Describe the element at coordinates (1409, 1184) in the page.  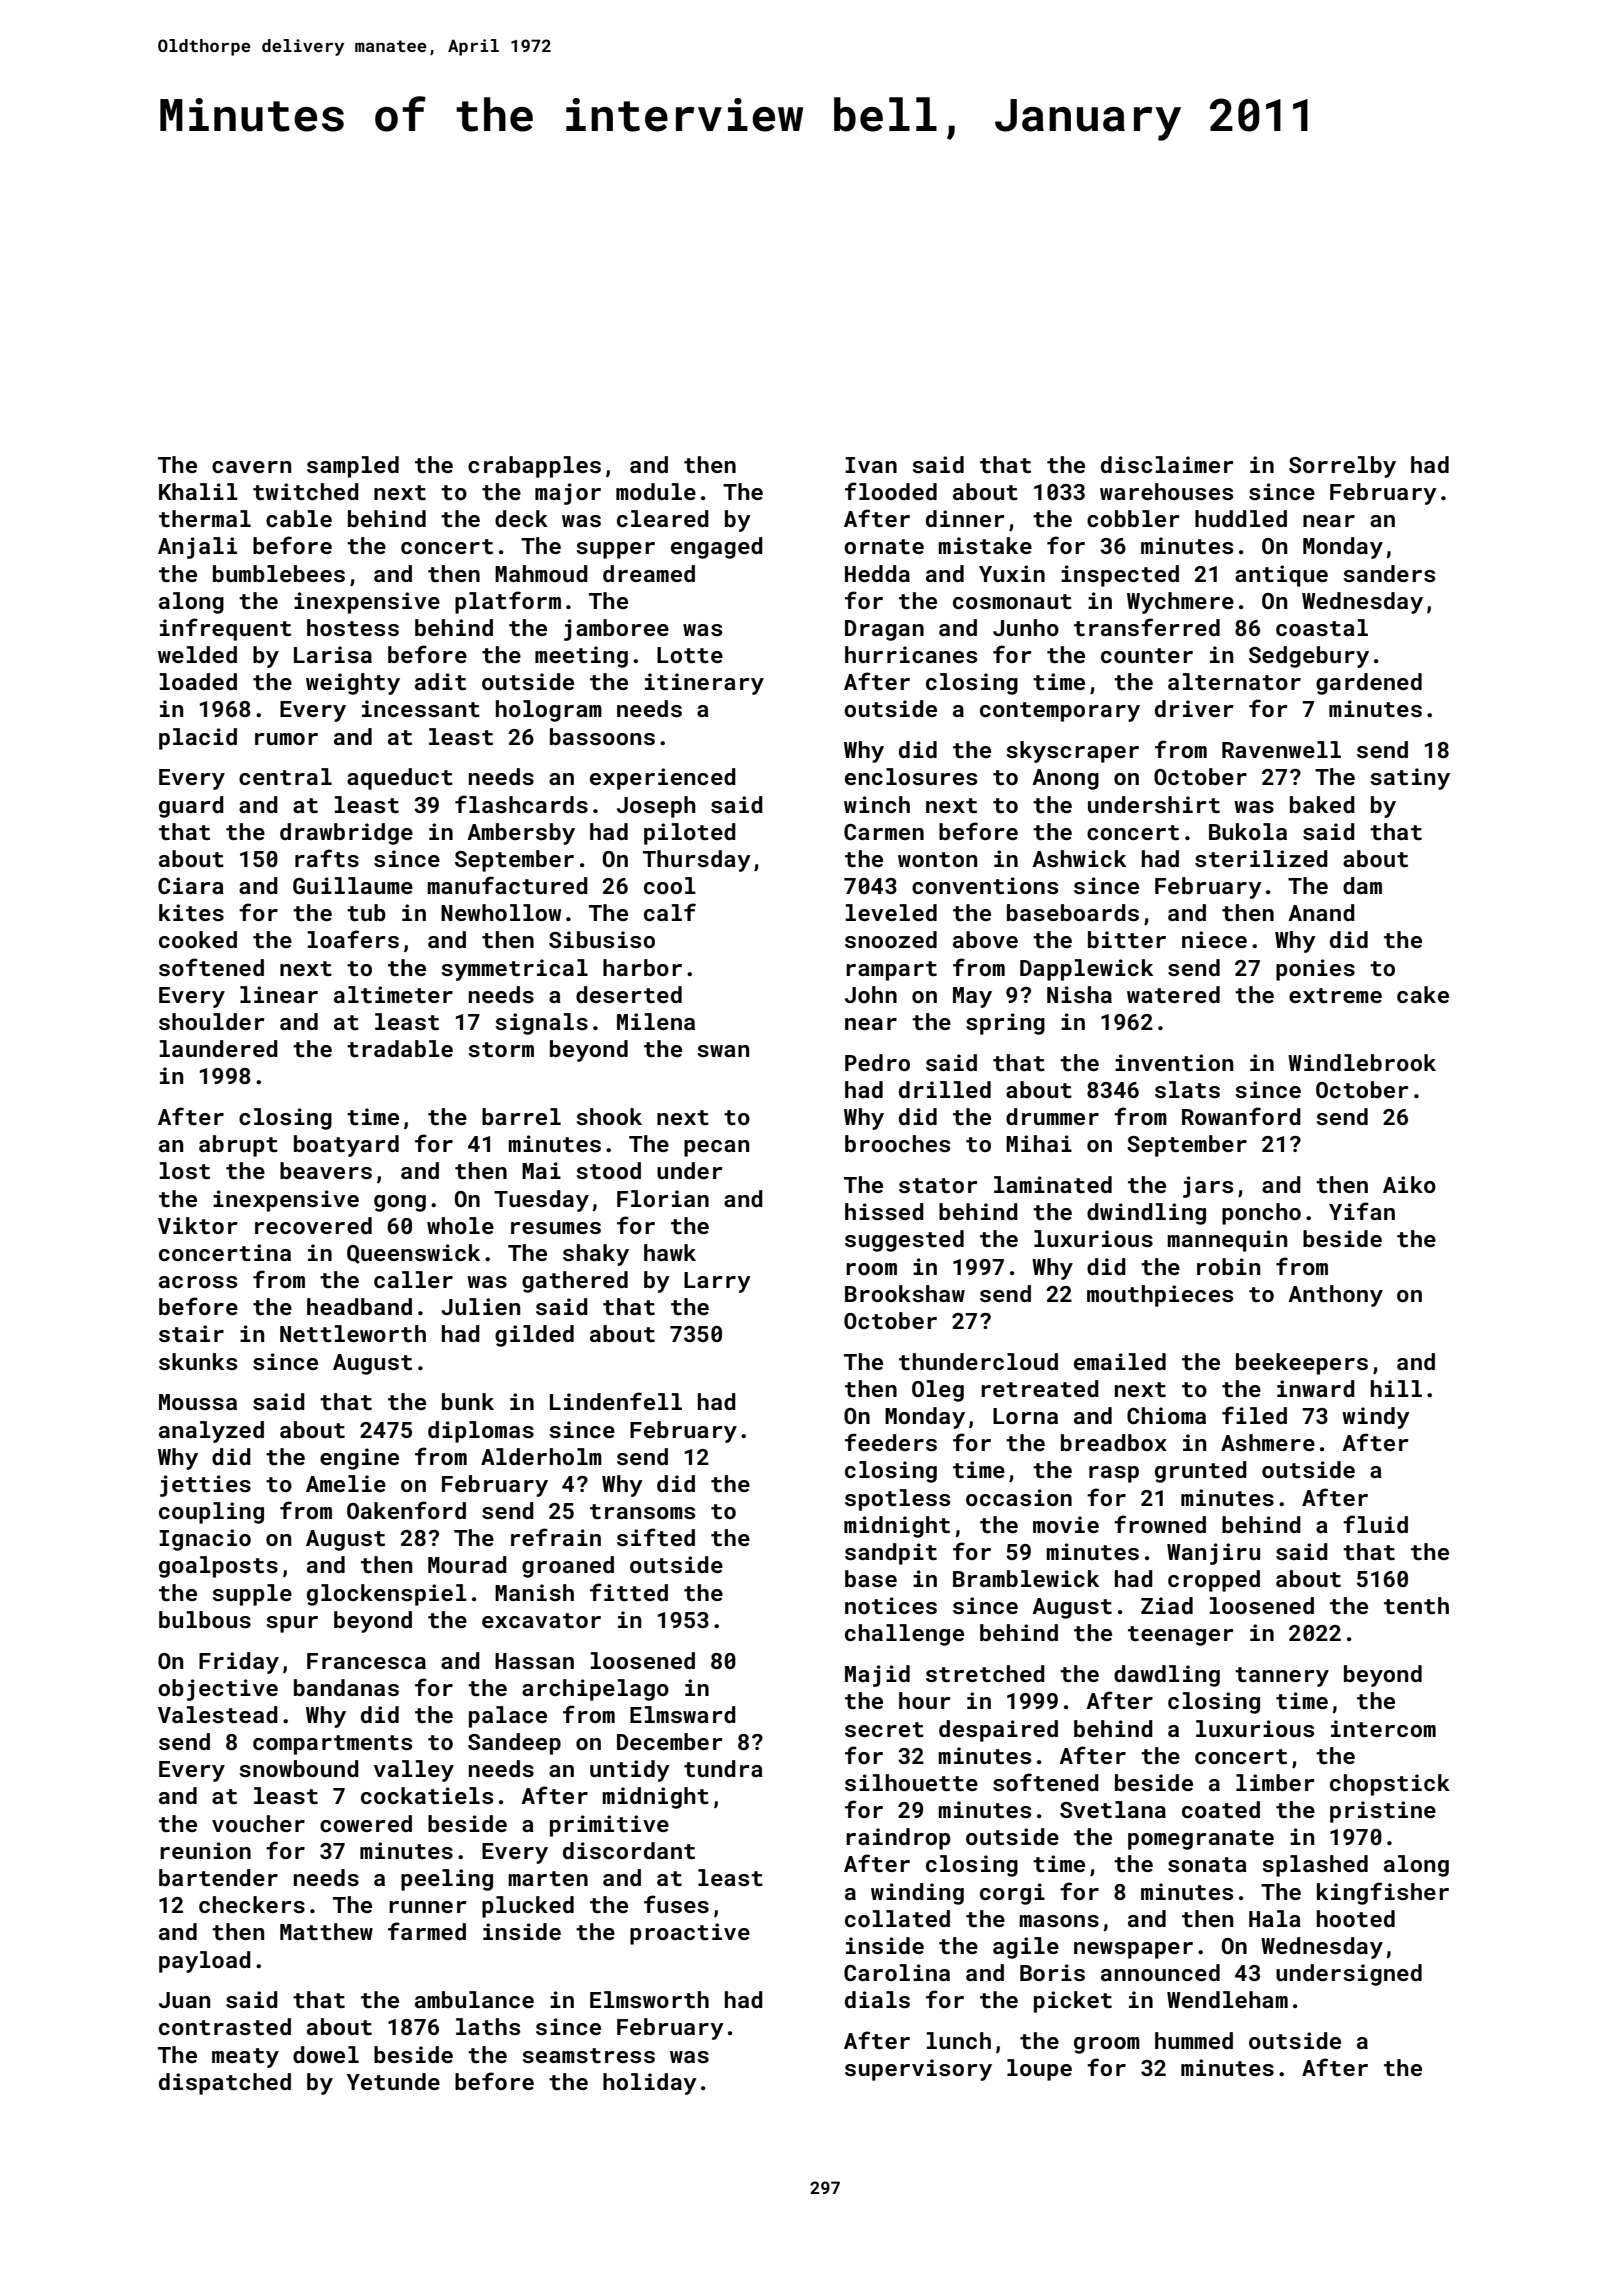
I see `Aiko` at that location.
